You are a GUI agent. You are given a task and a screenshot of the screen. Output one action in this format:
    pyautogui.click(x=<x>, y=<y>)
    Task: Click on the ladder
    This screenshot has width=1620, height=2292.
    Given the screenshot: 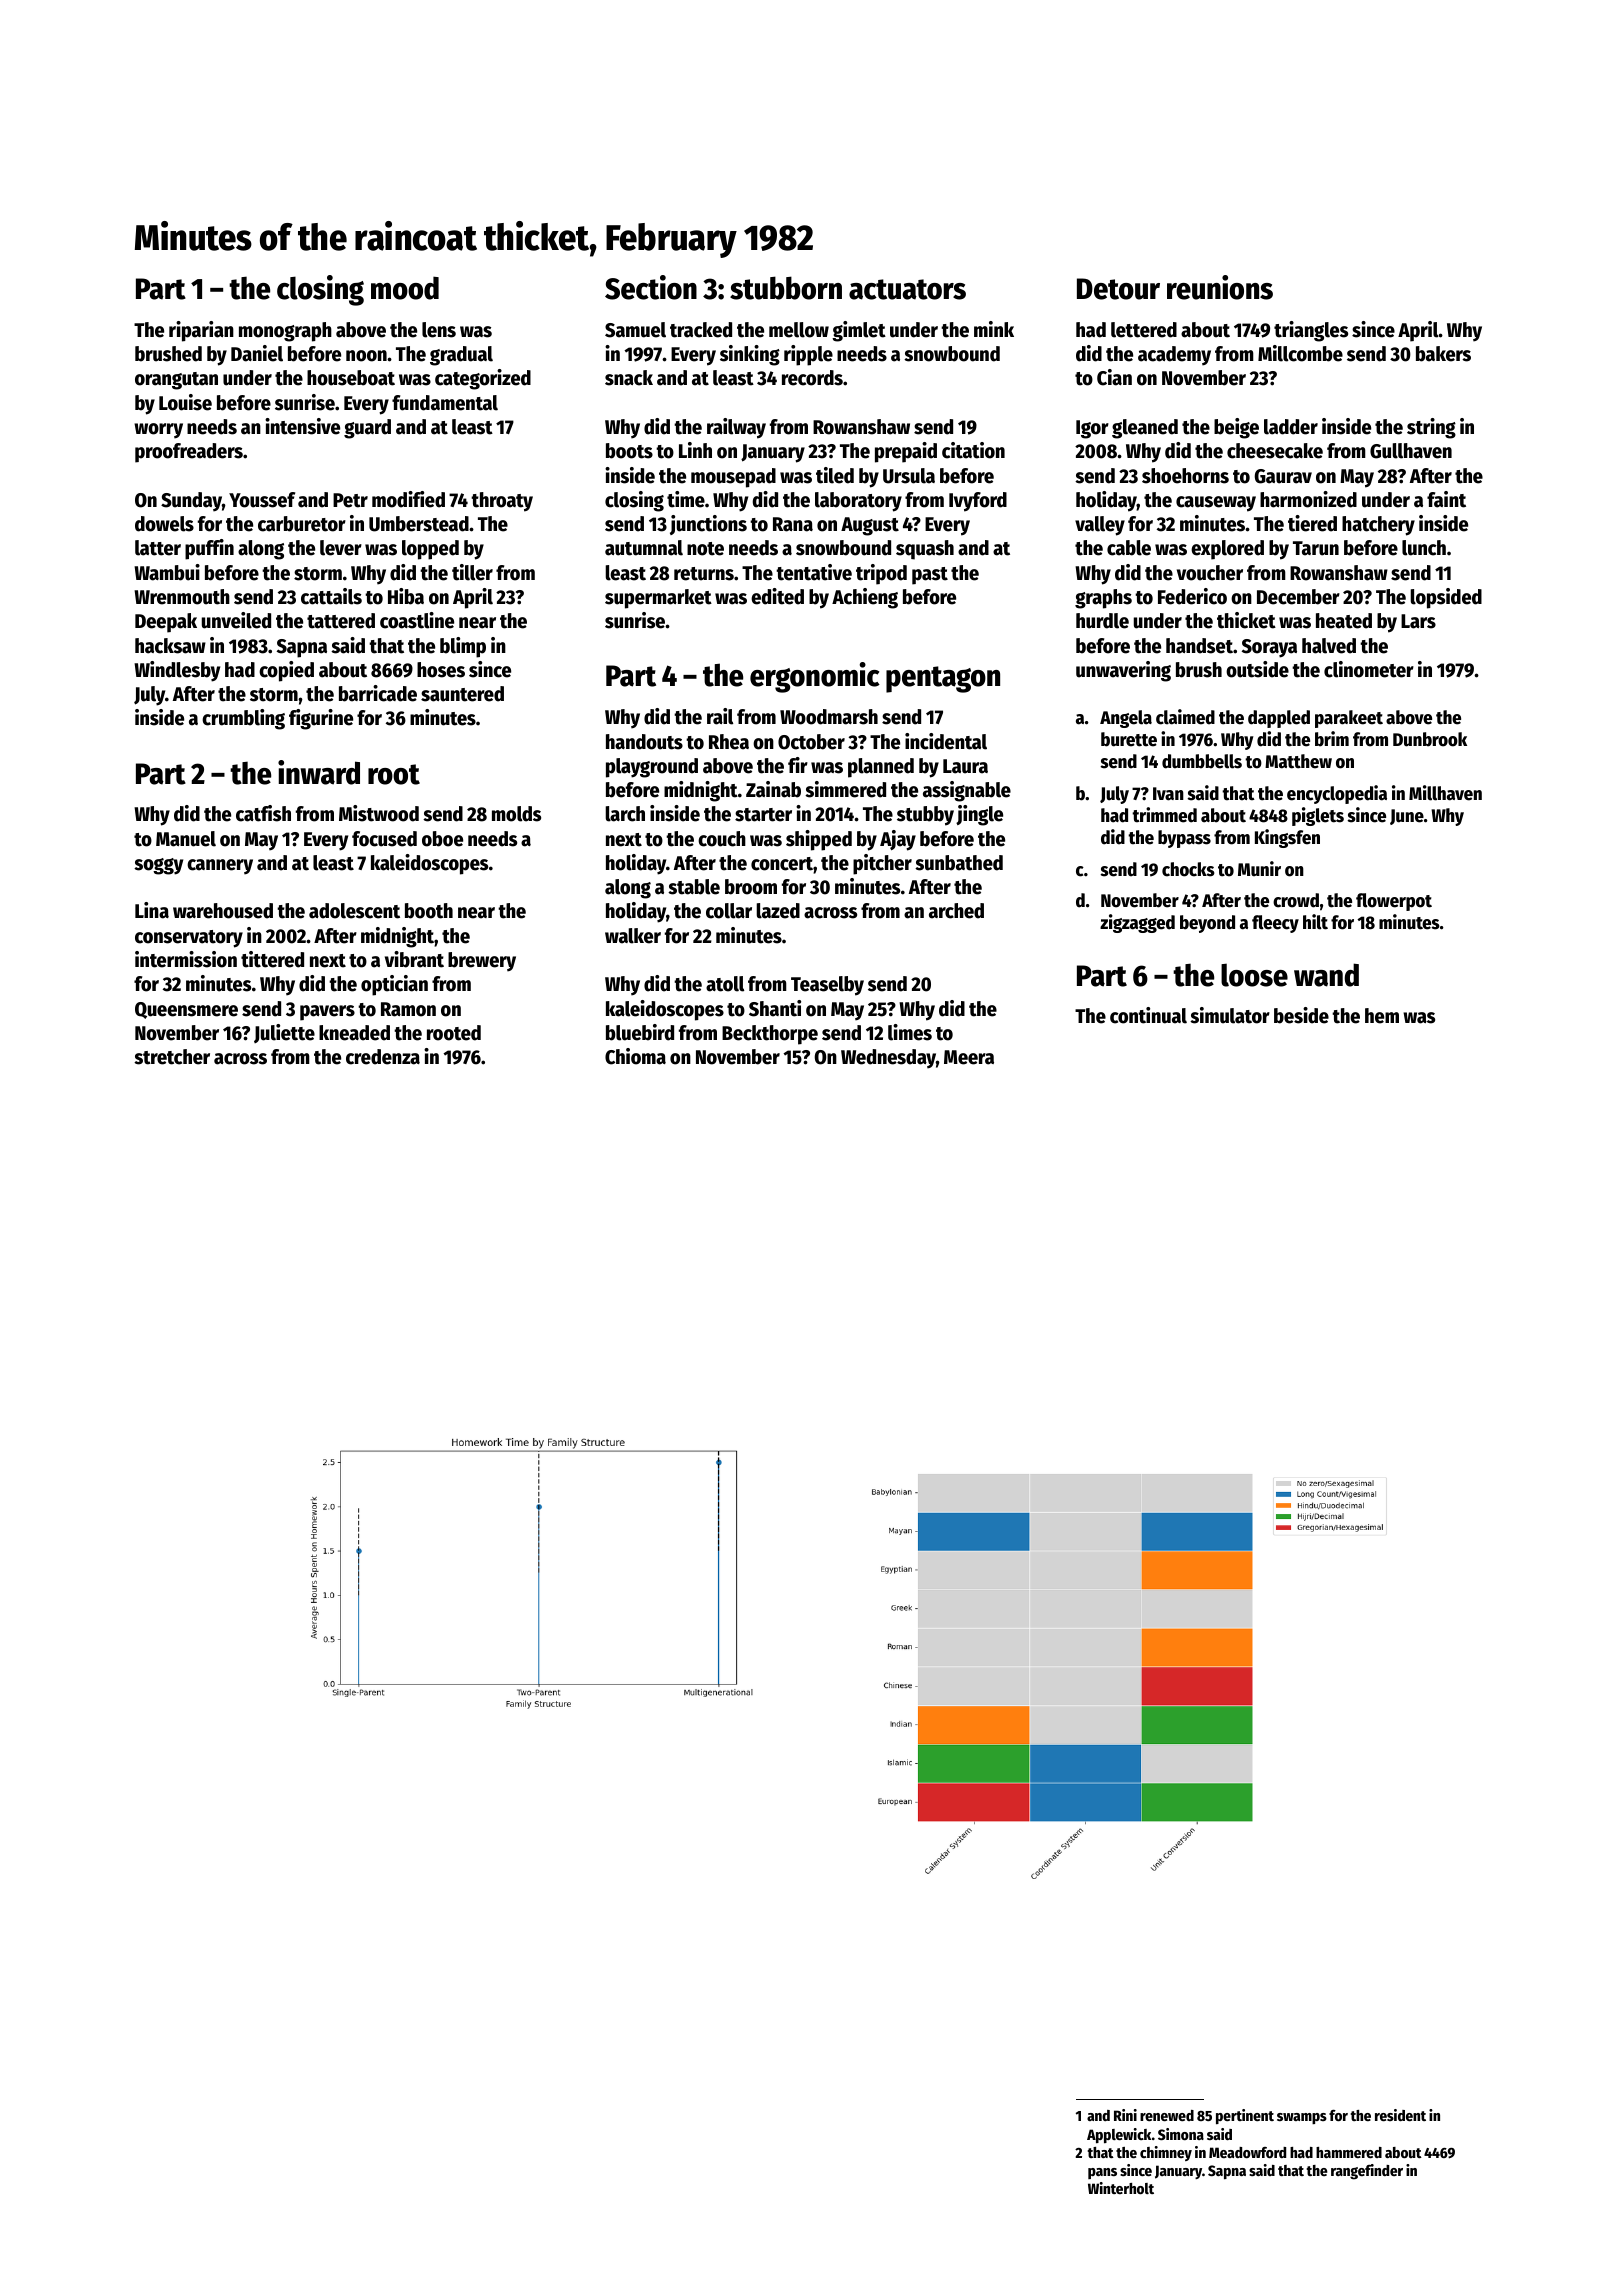 What is the action you would take?
    pyautogui.click(x=1291, y=427)
